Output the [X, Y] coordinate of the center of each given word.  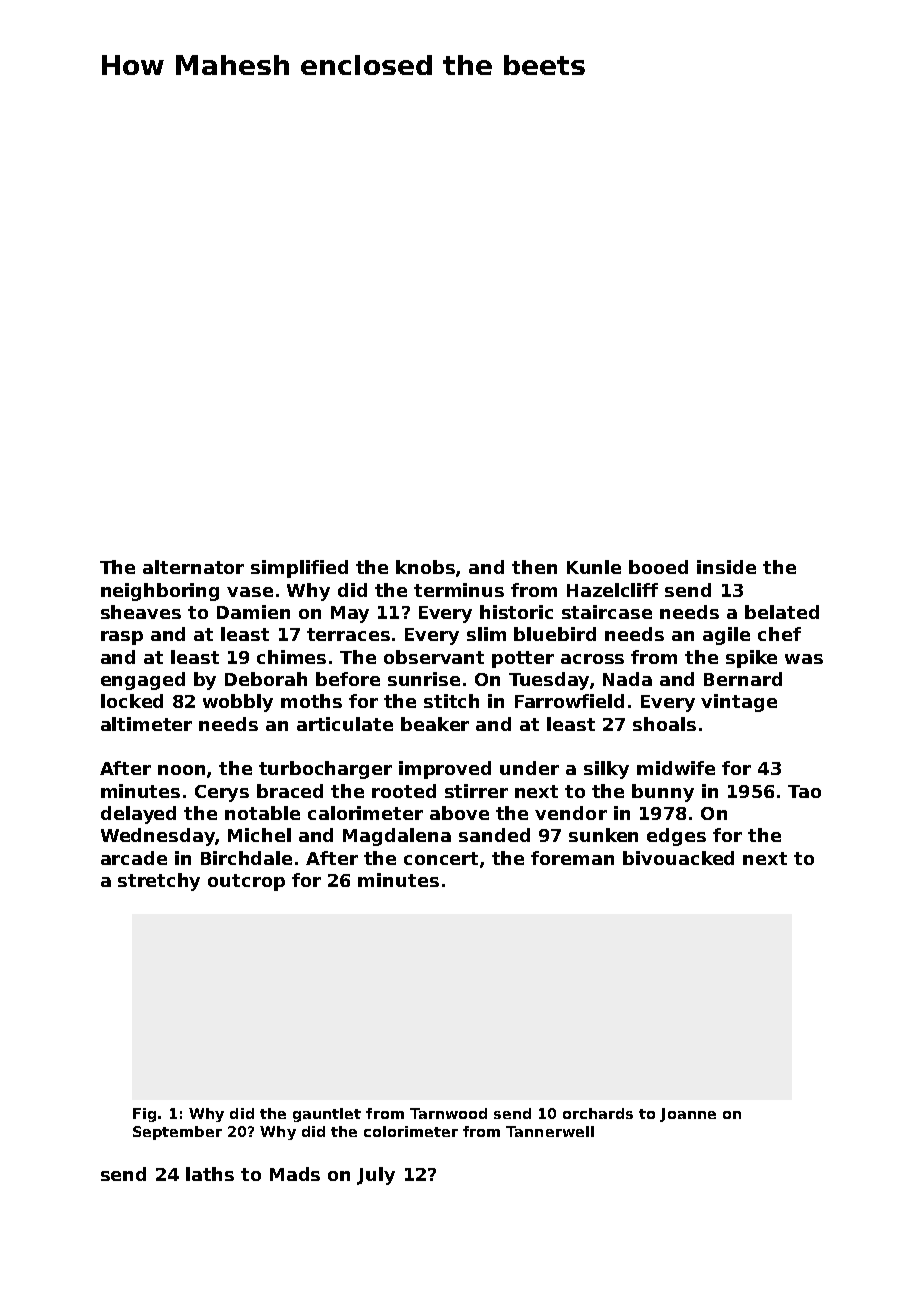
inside [726, 567]
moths [311, 701]
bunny [663, 793]
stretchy [159, 882]
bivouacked [678, 858]
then [534, 567]
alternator [193, 567]
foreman [572, 858]
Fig [144, 1115]
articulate [345, 724]
